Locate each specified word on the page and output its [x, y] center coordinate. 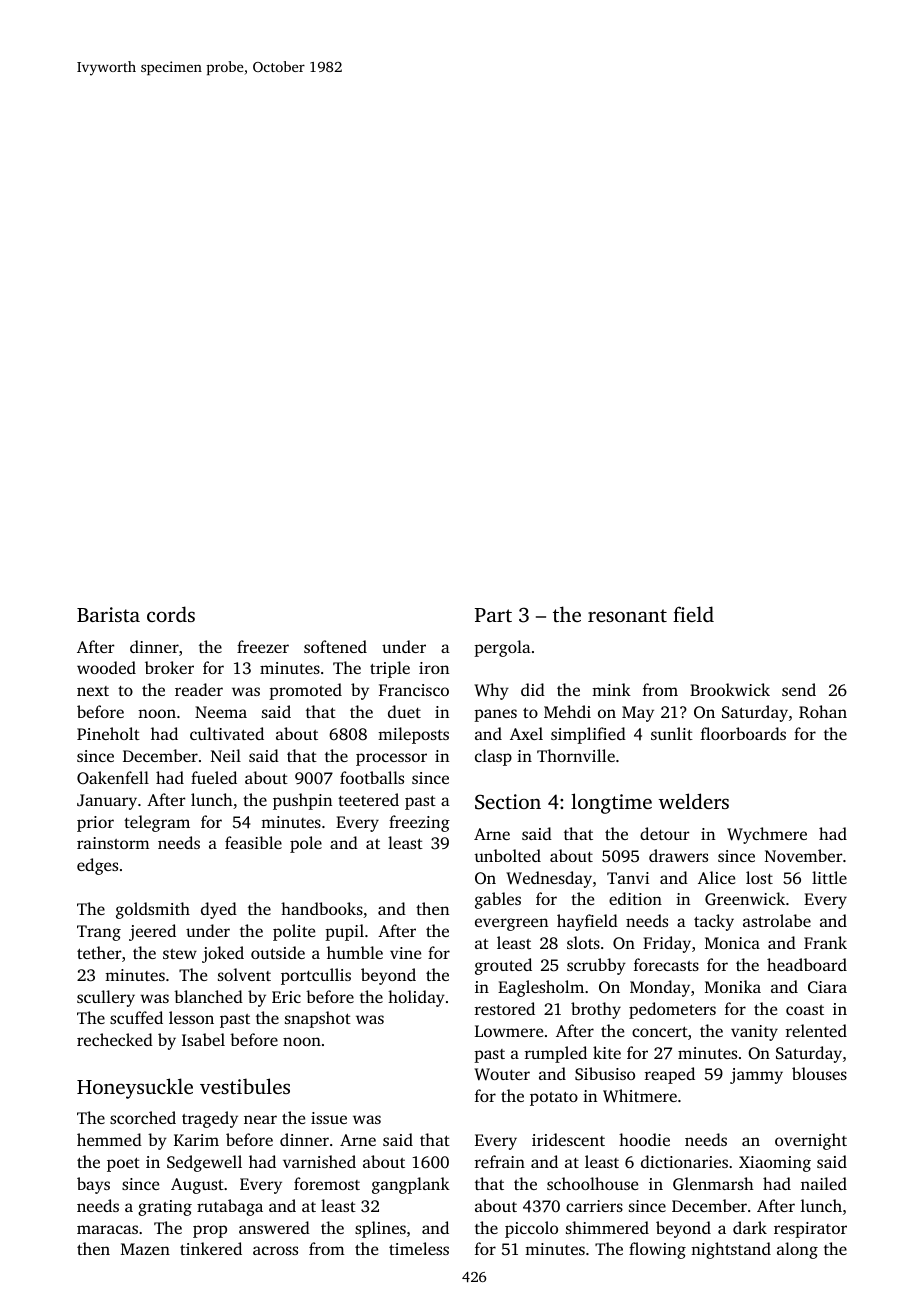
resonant [627, 615]
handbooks [322, 908]
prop [210, 1231]
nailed [824, 1183]
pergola [502, 648]
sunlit [672, 733]
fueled [214, 777]
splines [380, 1229]
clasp [493, 757]
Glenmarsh [713, 1183]
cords [171, 614]
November [804, 855]
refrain [500, 1161]
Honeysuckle [135, 1088]
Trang [99, 933]
